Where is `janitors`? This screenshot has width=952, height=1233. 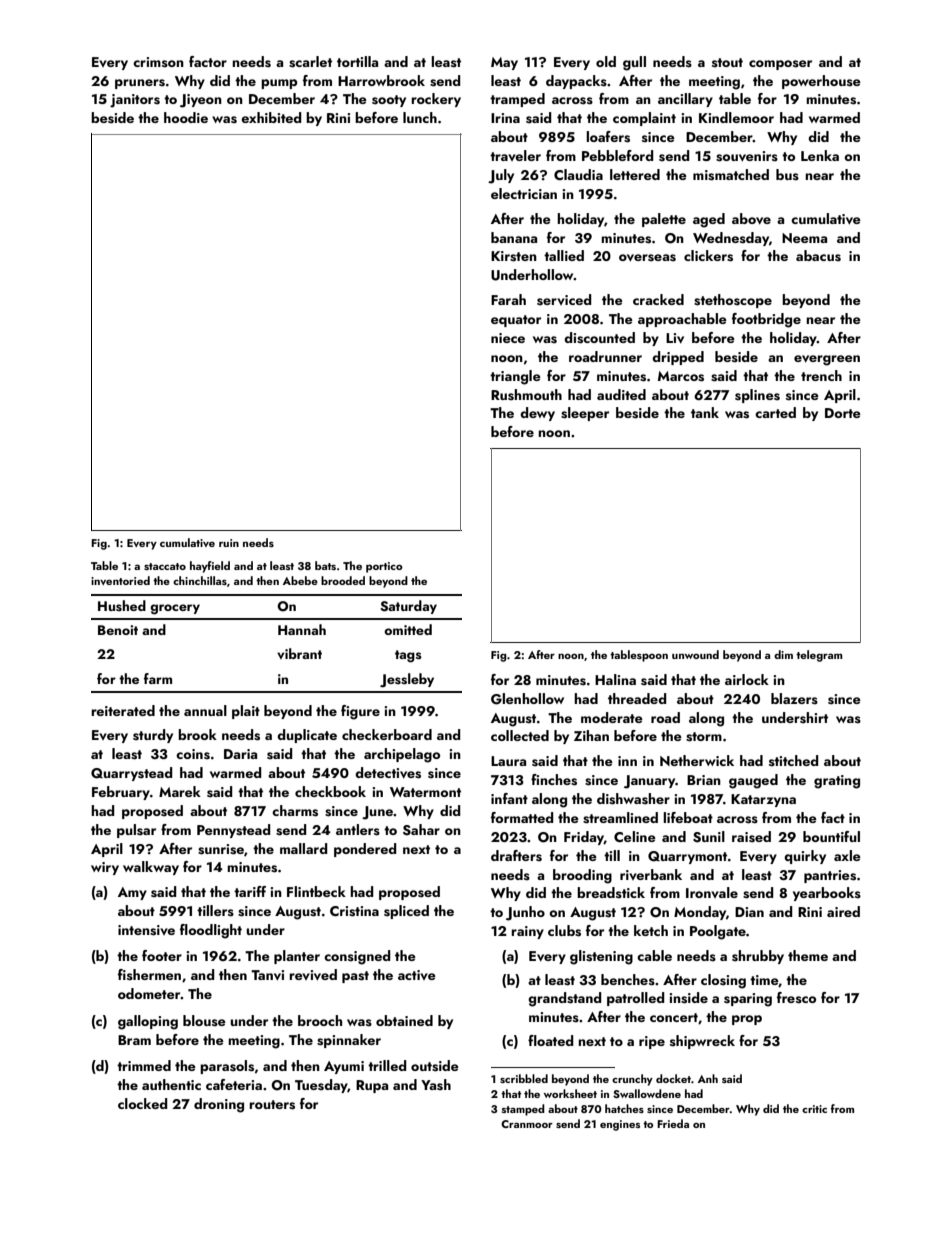 janitors is located at coordinates (135, 101).
